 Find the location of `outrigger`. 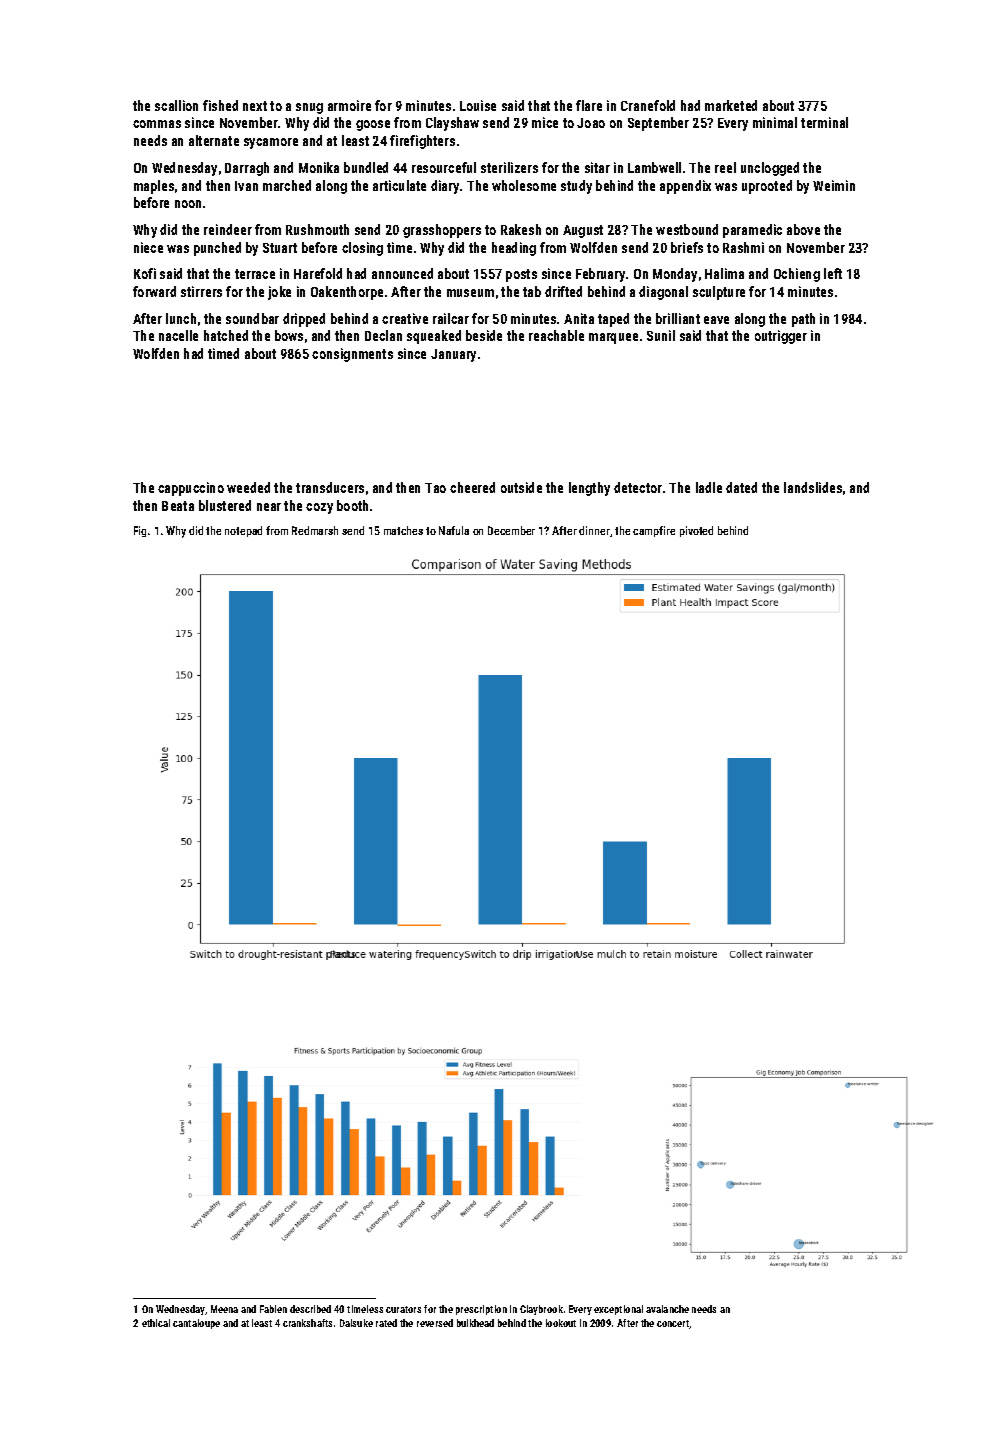

outrigger is located at coordinates (781, 337).
